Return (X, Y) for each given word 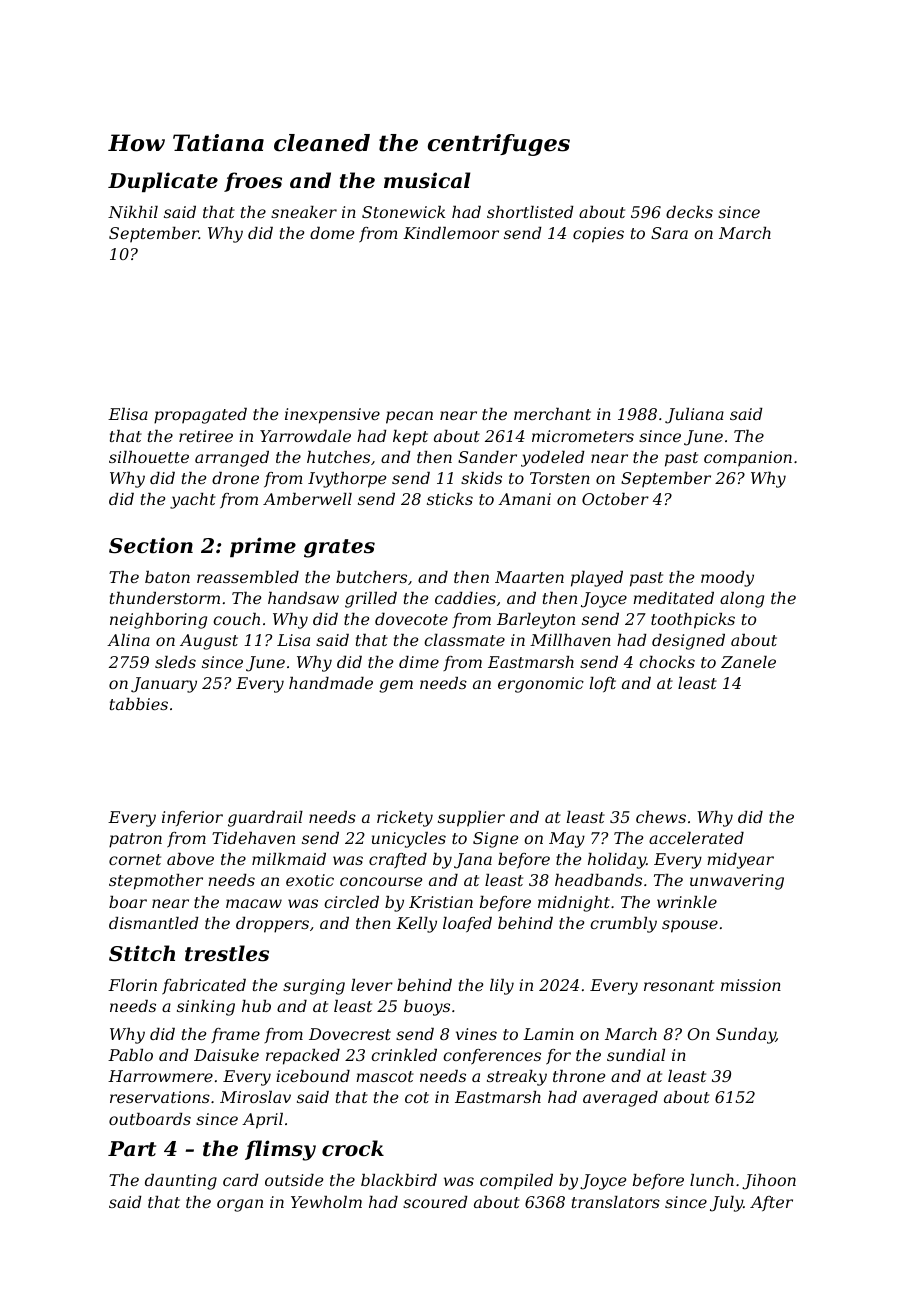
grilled (371, 600)
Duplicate (163, 182)
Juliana (694, 416)
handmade (331, 683)
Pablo (130, 1055)
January (164, 685)
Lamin (548, 1034)
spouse (690, 926)
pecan (409, 417)
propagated (200, 416)
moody (727, 579)
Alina (128, 640)
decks (689, 212)
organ (240, 1205)
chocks (667, 662)
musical (427, 180)
